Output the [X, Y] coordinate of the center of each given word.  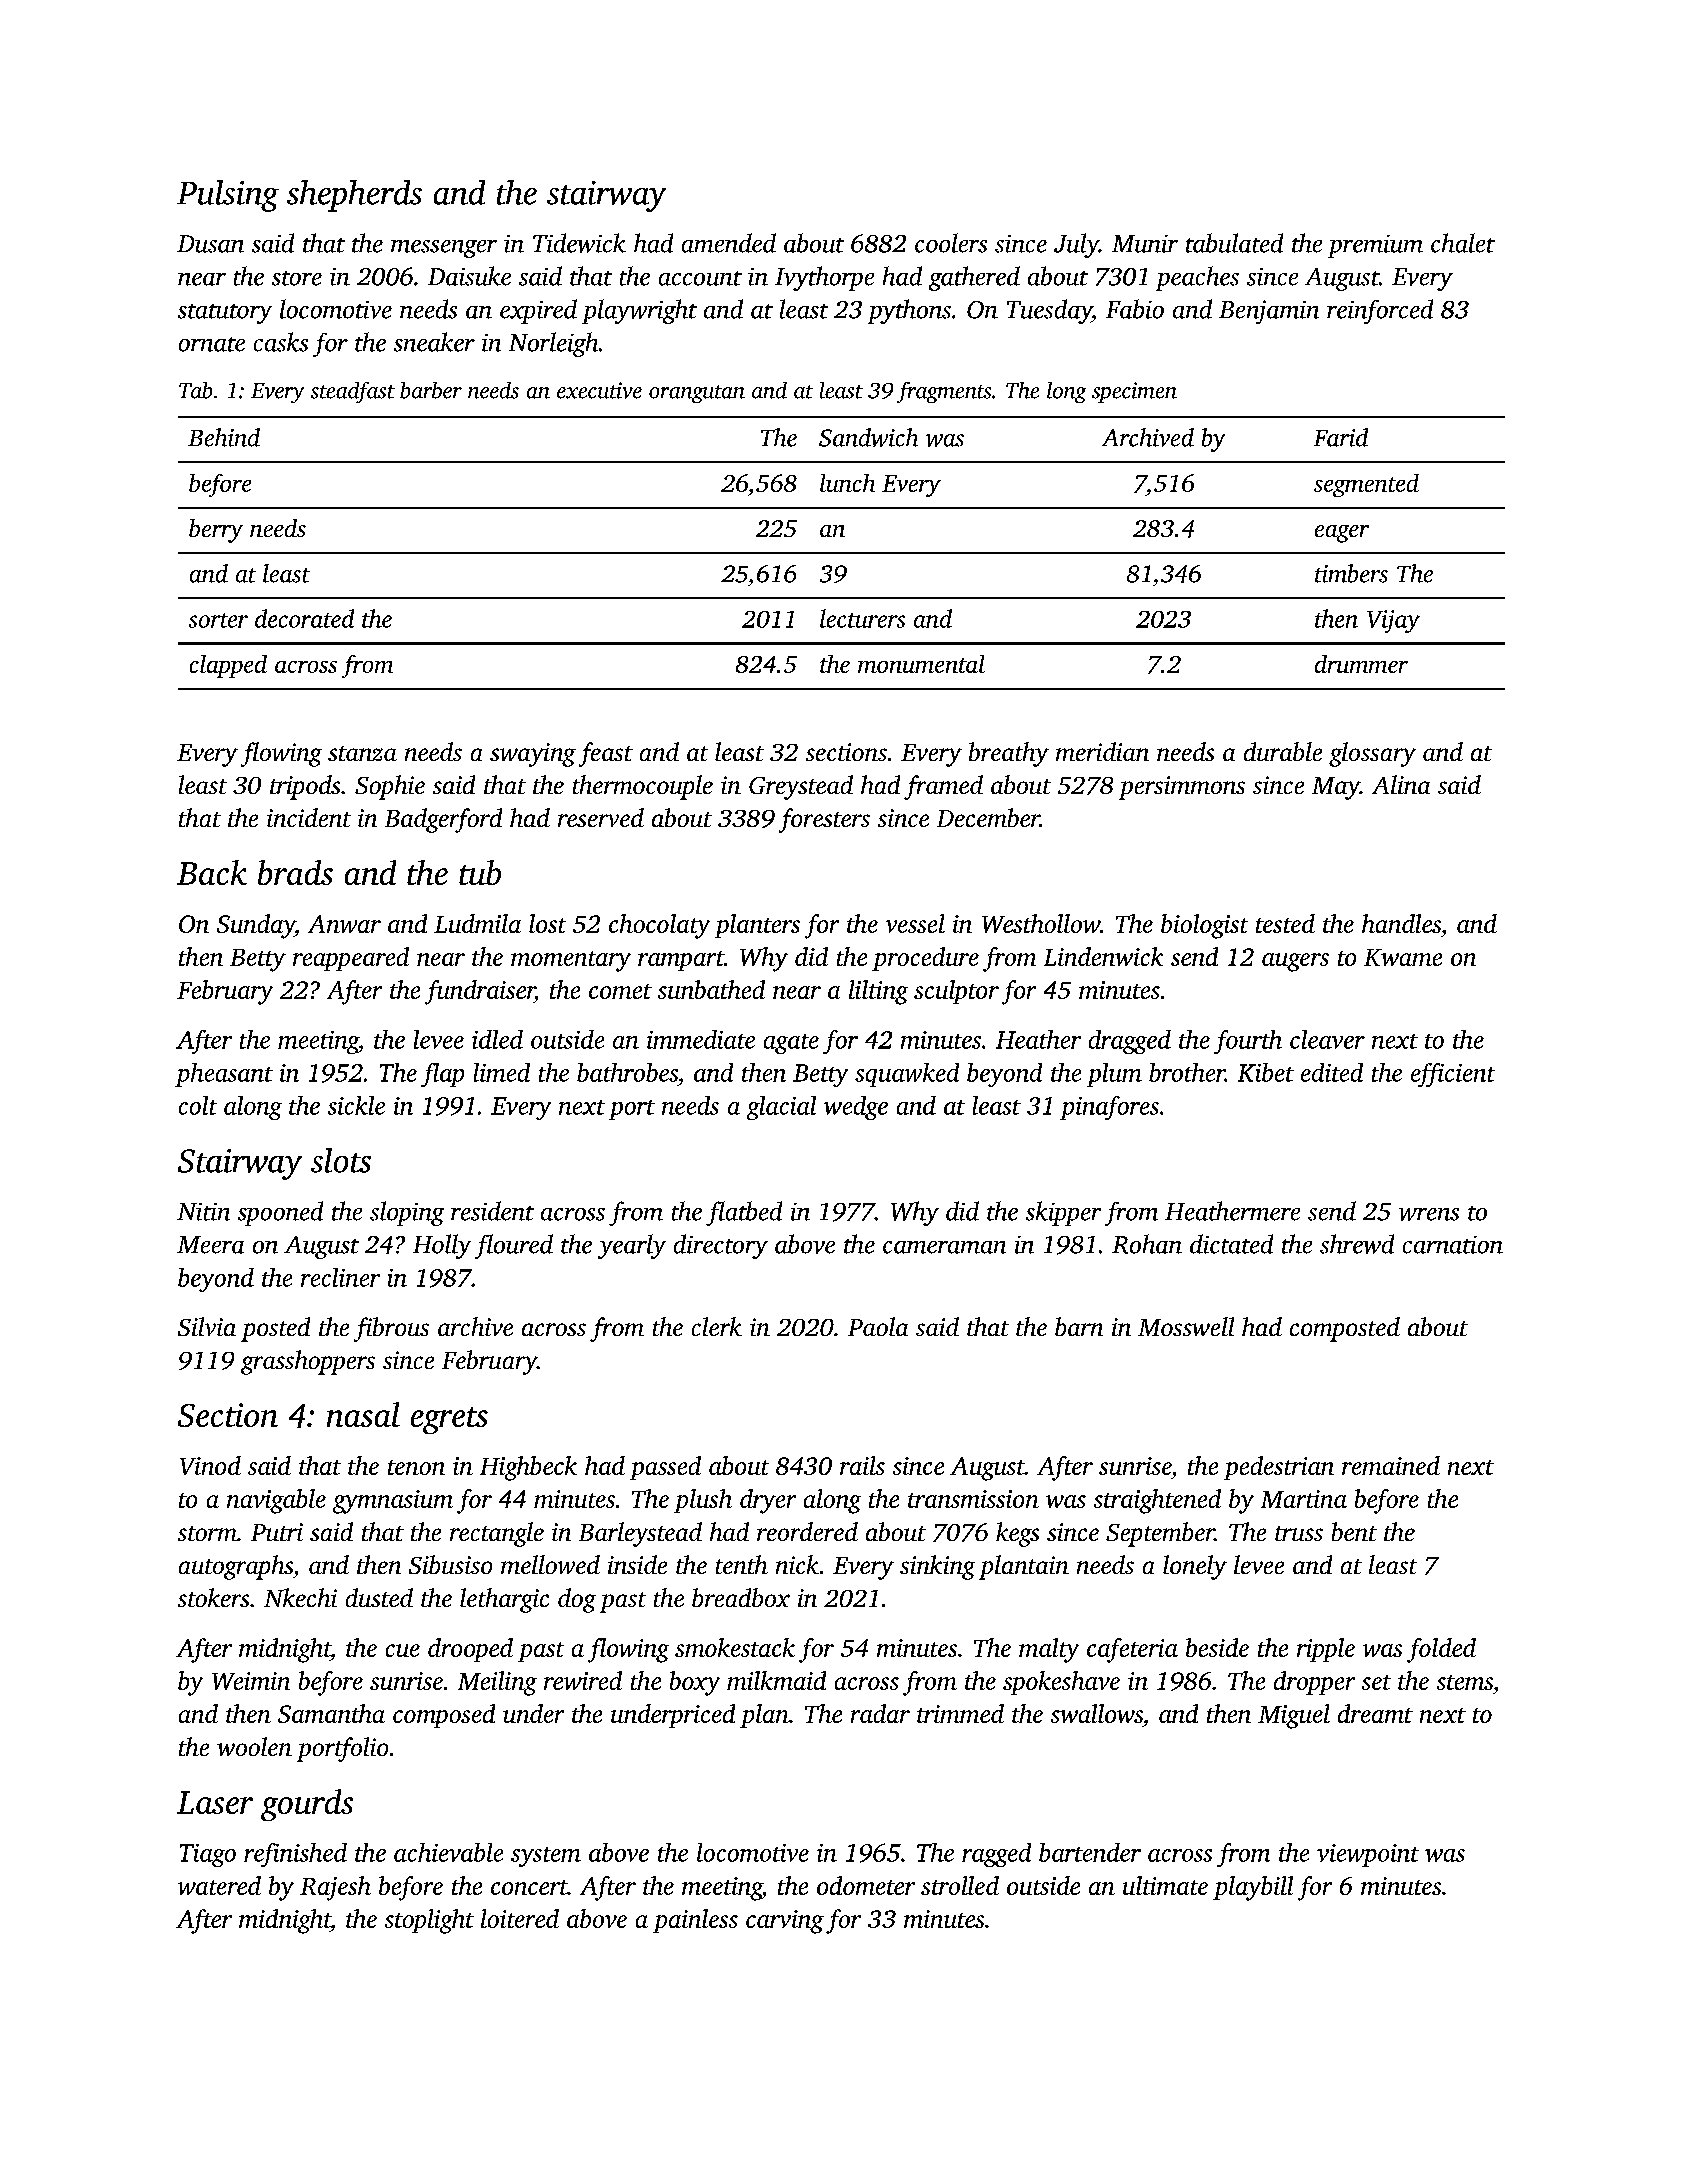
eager [1342, 534]
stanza [362, 753]
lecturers [862, 618]
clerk [717, 1326]
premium [1375, 246]
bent [1354, 1531]
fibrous [391, 1329]
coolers [951, 243]
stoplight [429, 1921]
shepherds [354, 196]
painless [695, 1921]
